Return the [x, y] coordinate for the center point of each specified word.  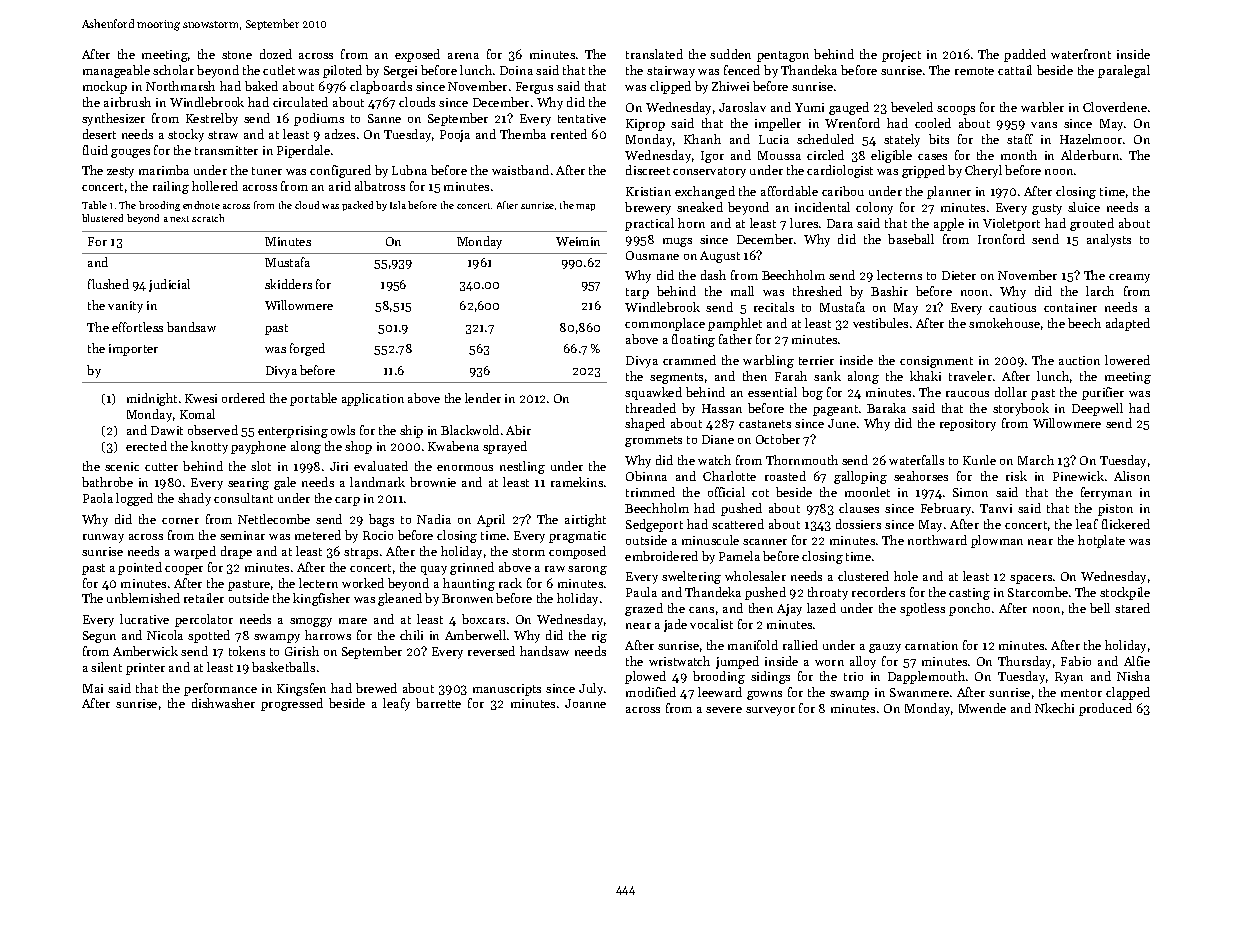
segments [676, 378]
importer [133, 350]
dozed [276, 54]
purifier [1103, 393]
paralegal [1124, 71]
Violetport [1011, 224]
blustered [102, 218]
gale [285, 483]
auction [1079, 360]
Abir [518, 430]
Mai [93, 688]
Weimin [578, 241]
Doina [516, 70]
